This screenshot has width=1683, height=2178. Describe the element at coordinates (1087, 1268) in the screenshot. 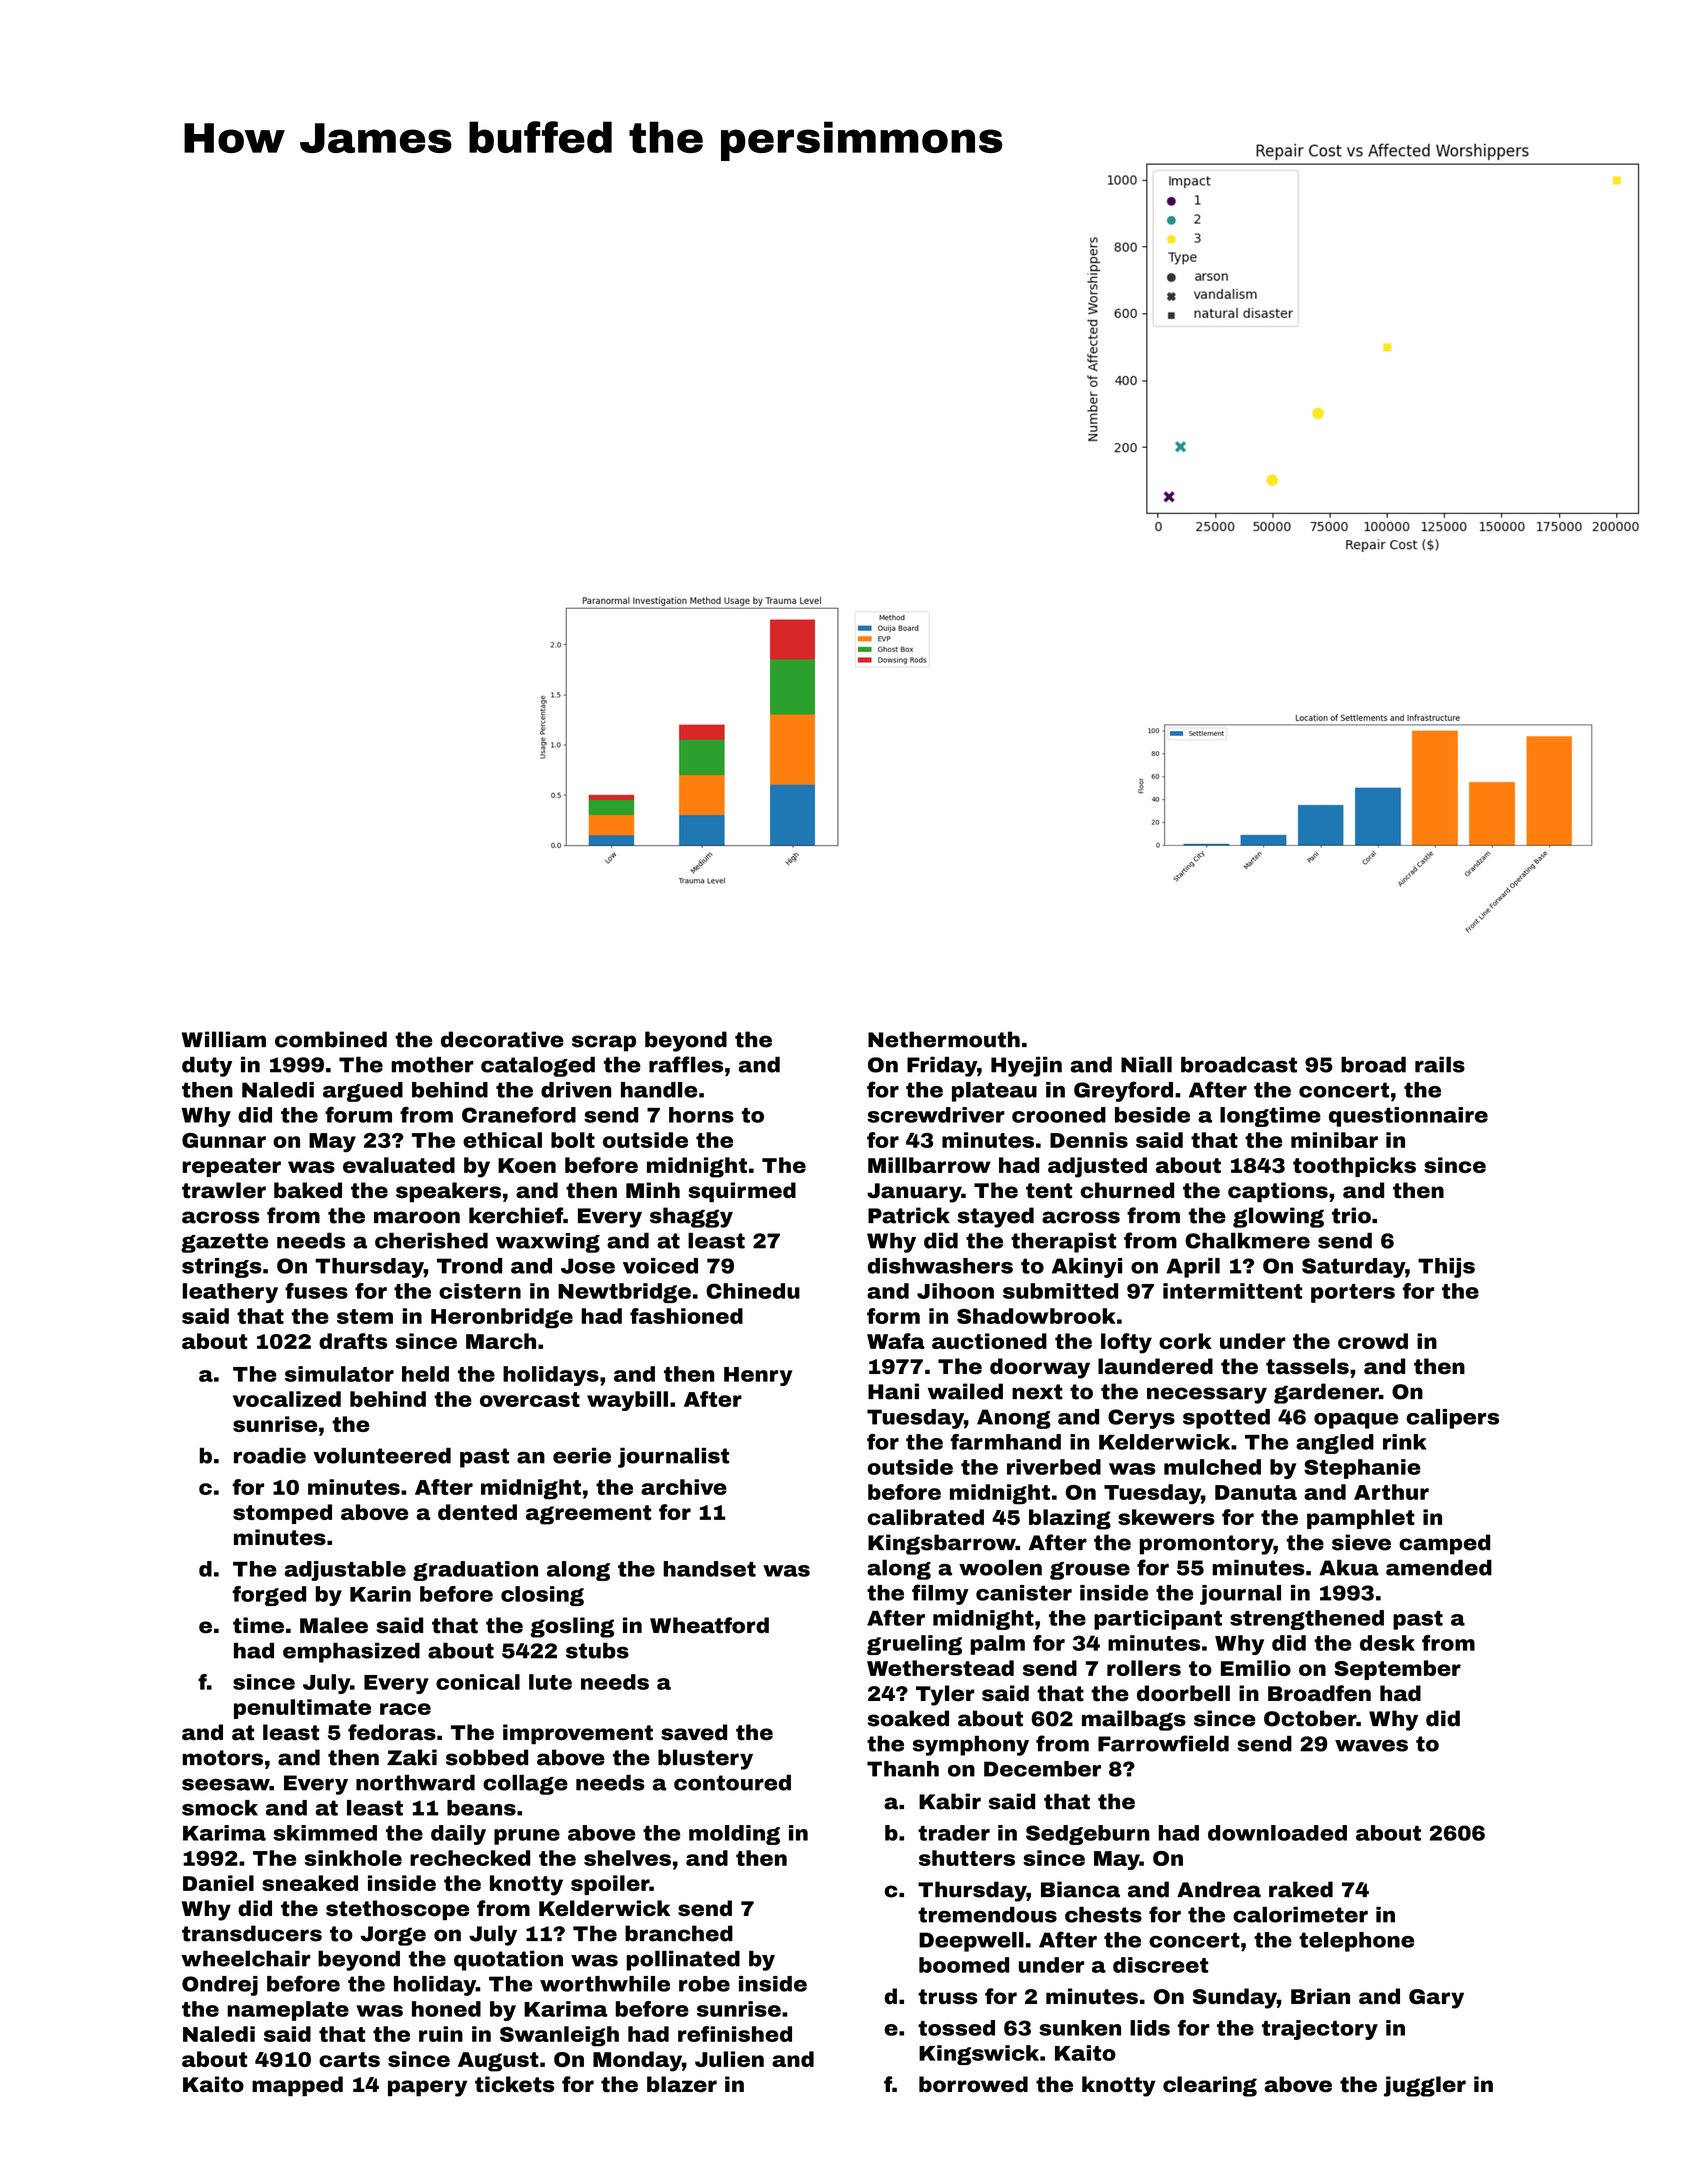

I see `Akinyi` at that location.
